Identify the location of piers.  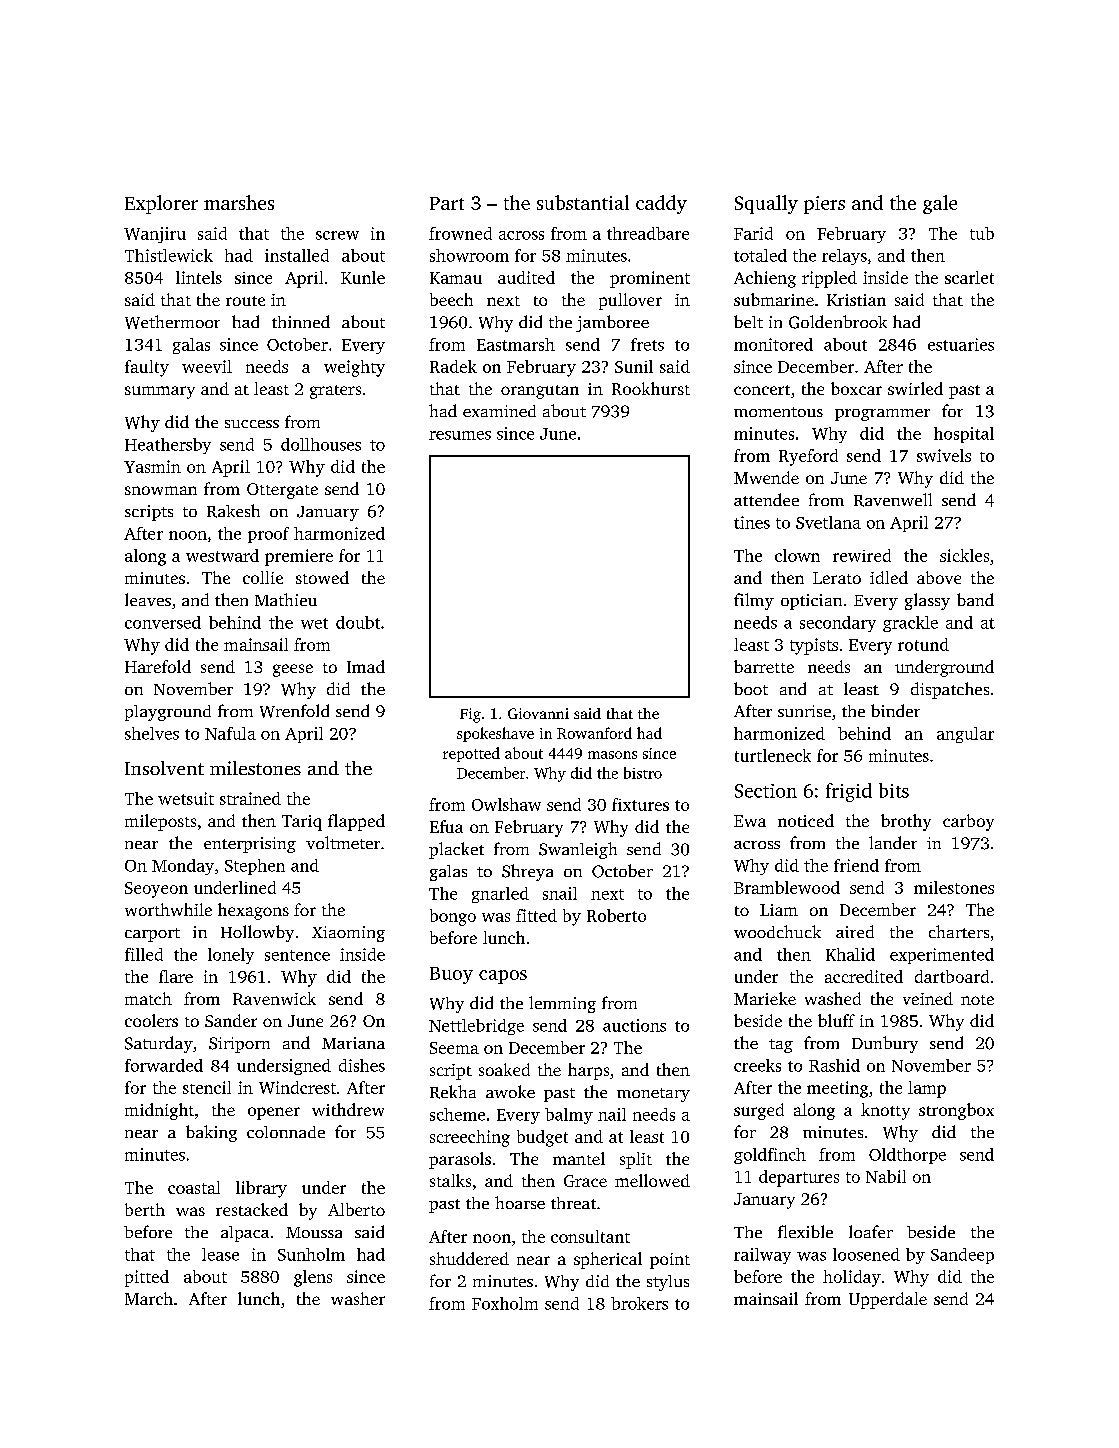
(824, 205).
